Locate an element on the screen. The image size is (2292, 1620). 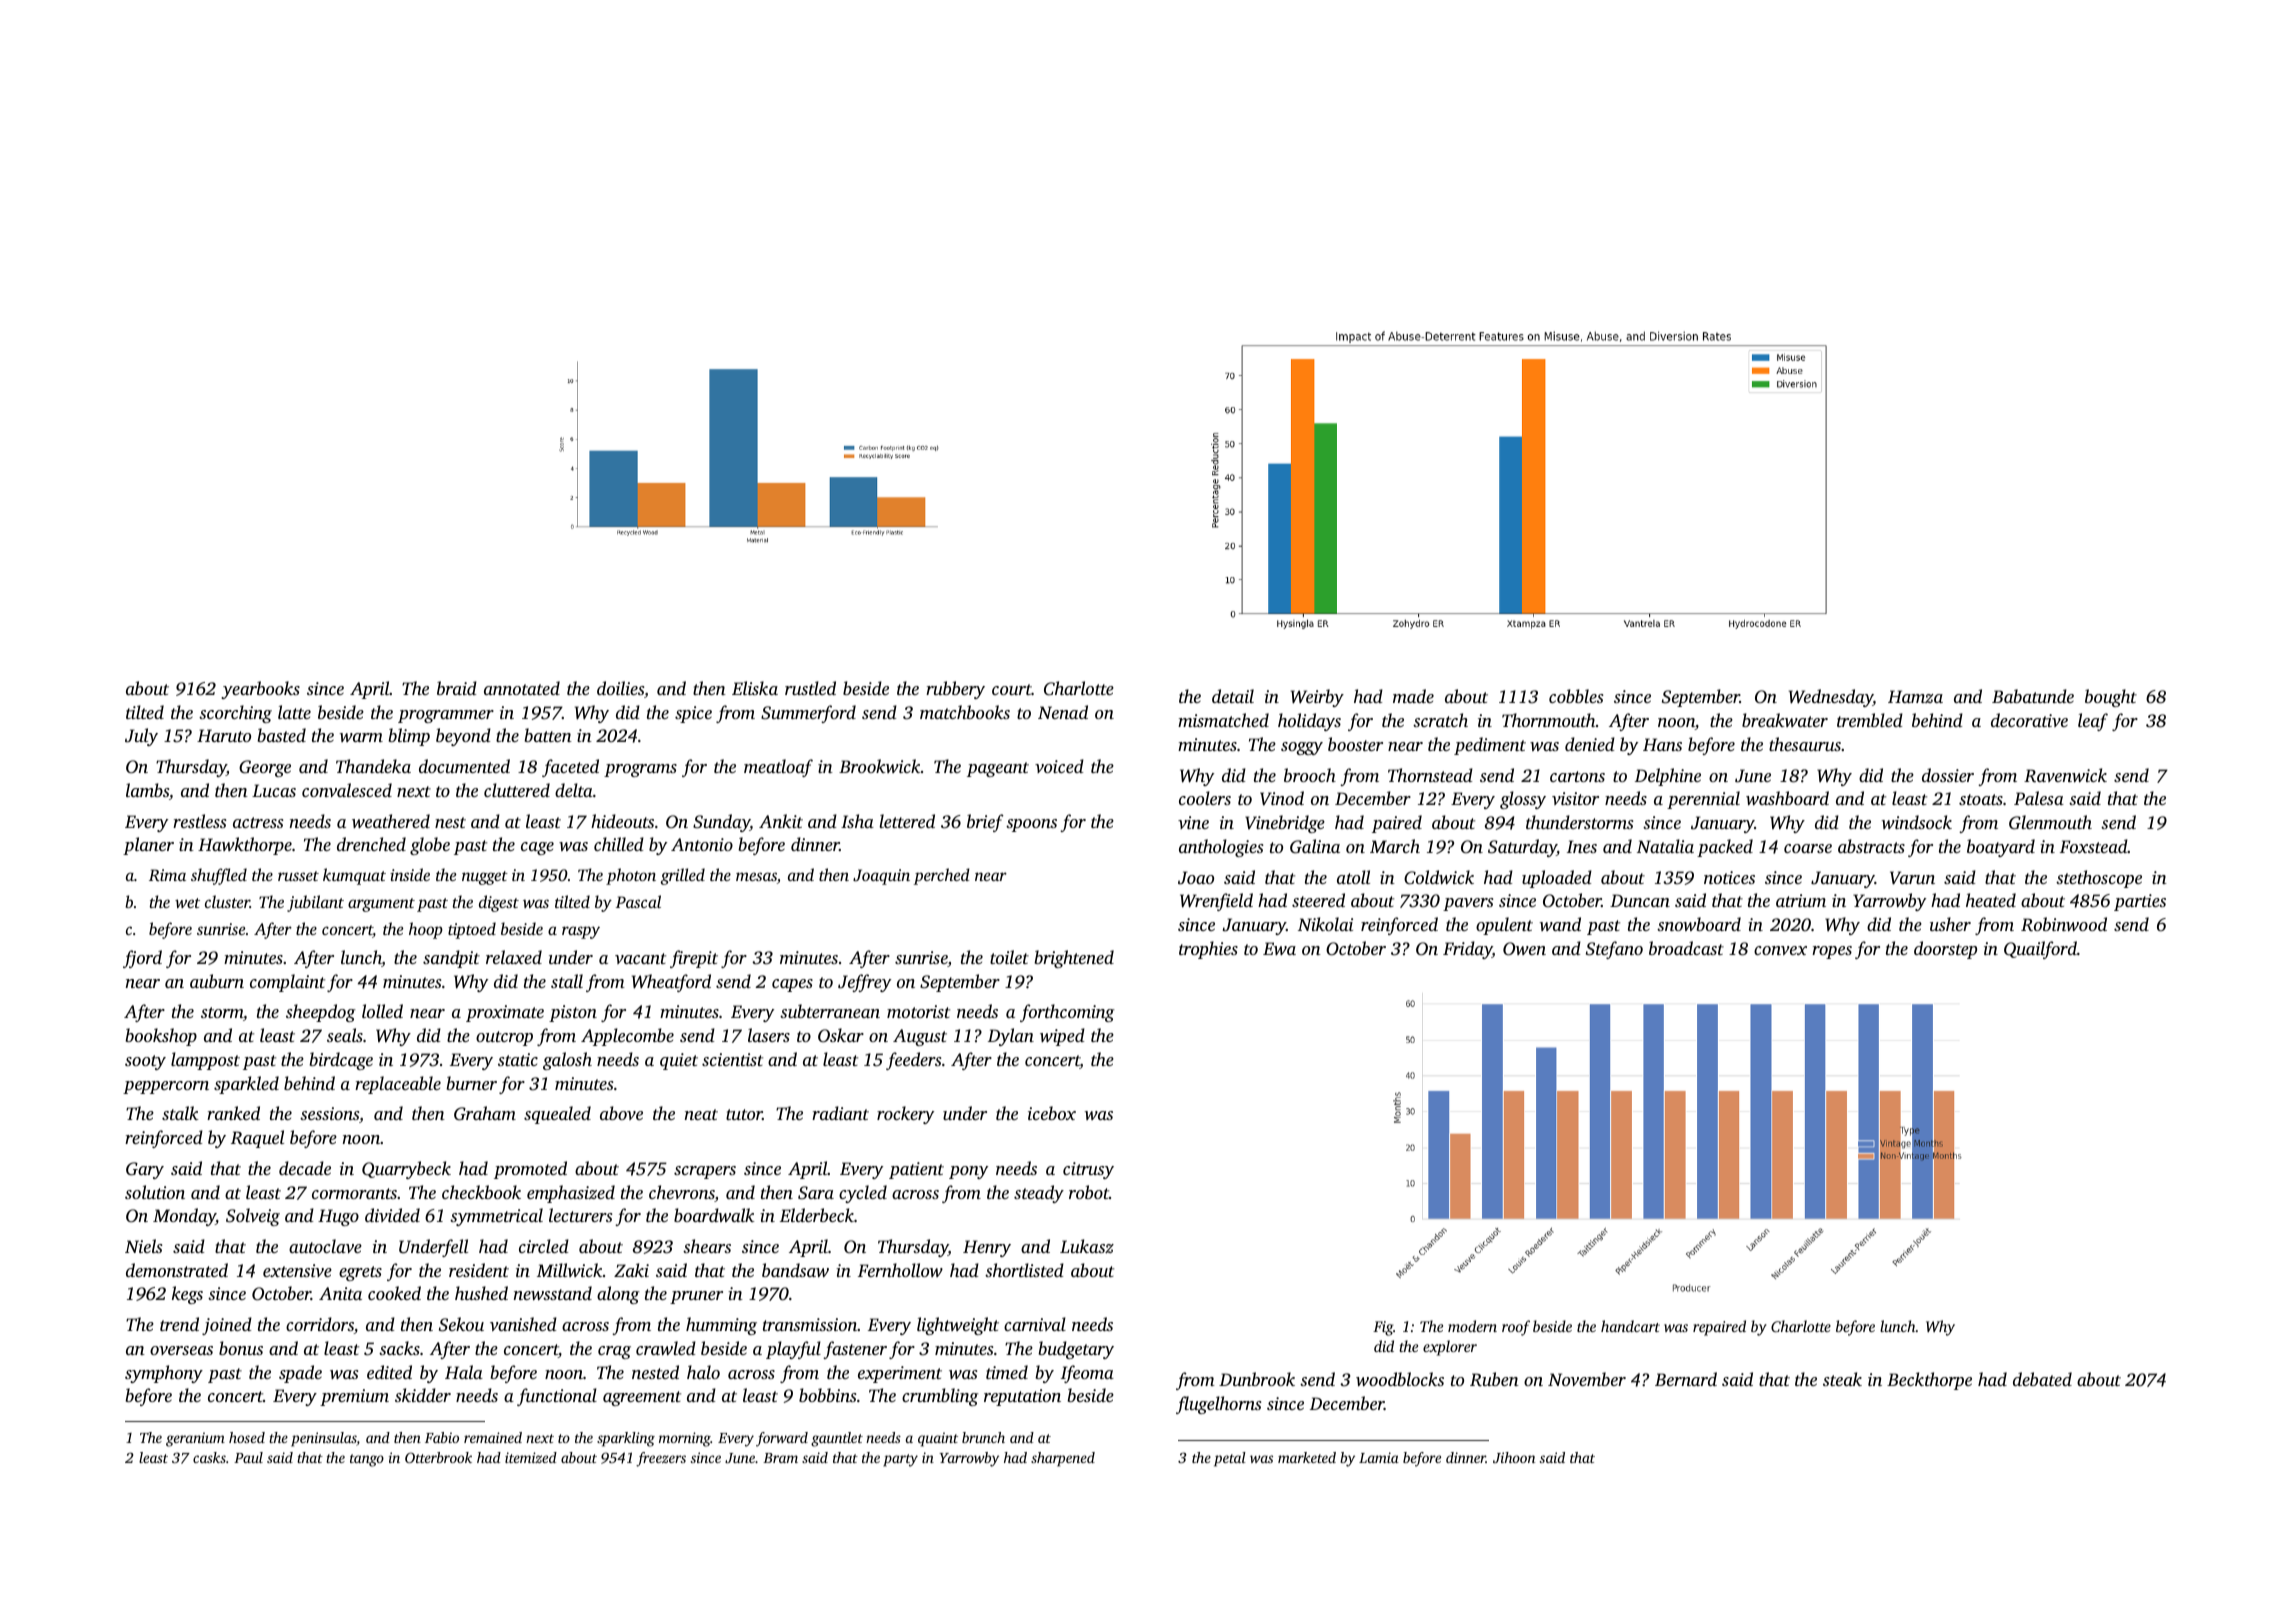
raspy is located at coordinates (581, 932).
